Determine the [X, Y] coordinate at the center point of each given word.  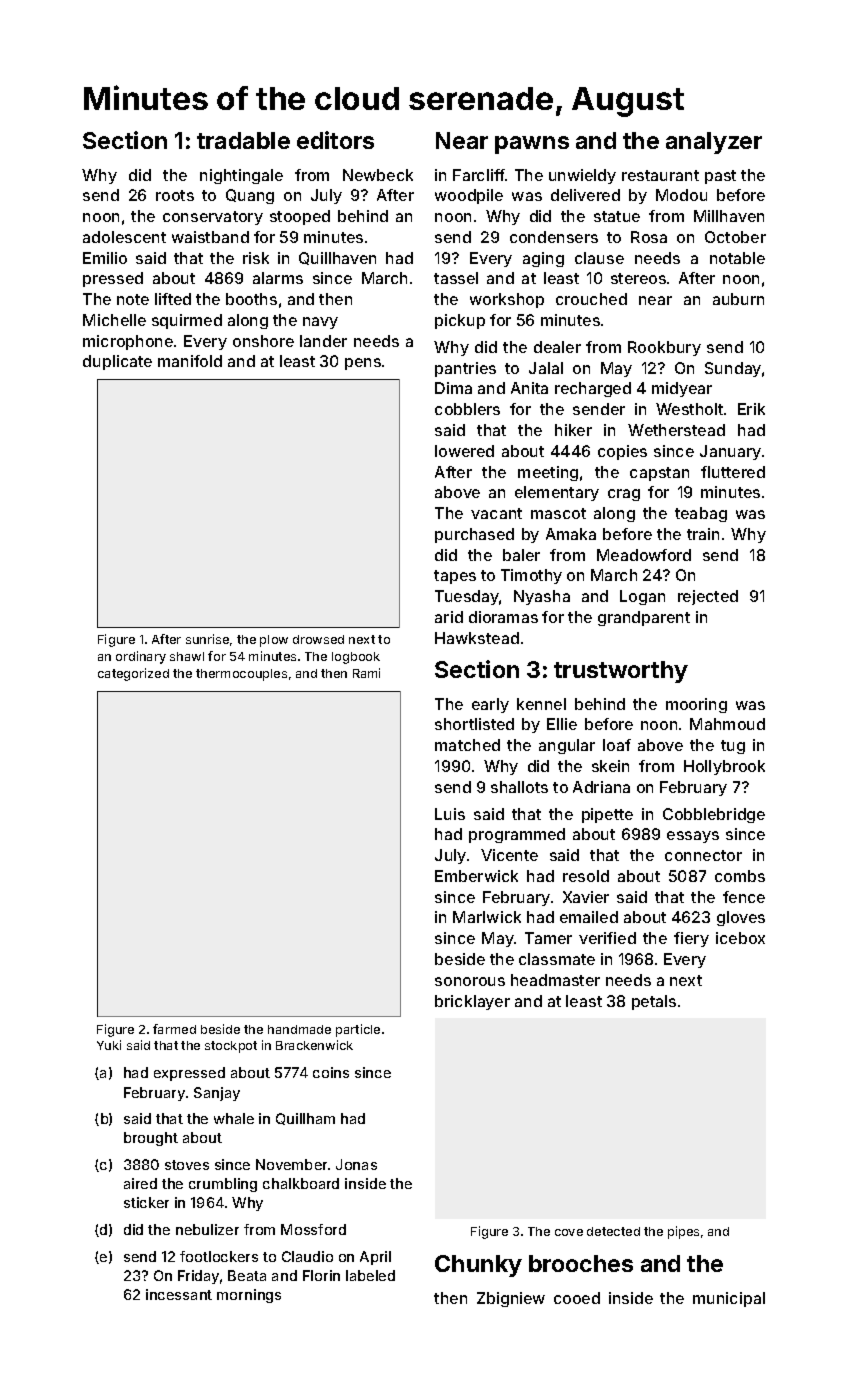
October [735, 237]
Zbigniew [511, 1299]
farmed [174, 1029]
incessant [179, 1294]
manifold [190, 361]
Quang [250, 196]
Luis [450, 814]
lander [323, 341]
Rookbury [664, 348]
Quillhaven [337, 258]
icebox [740, 938]
